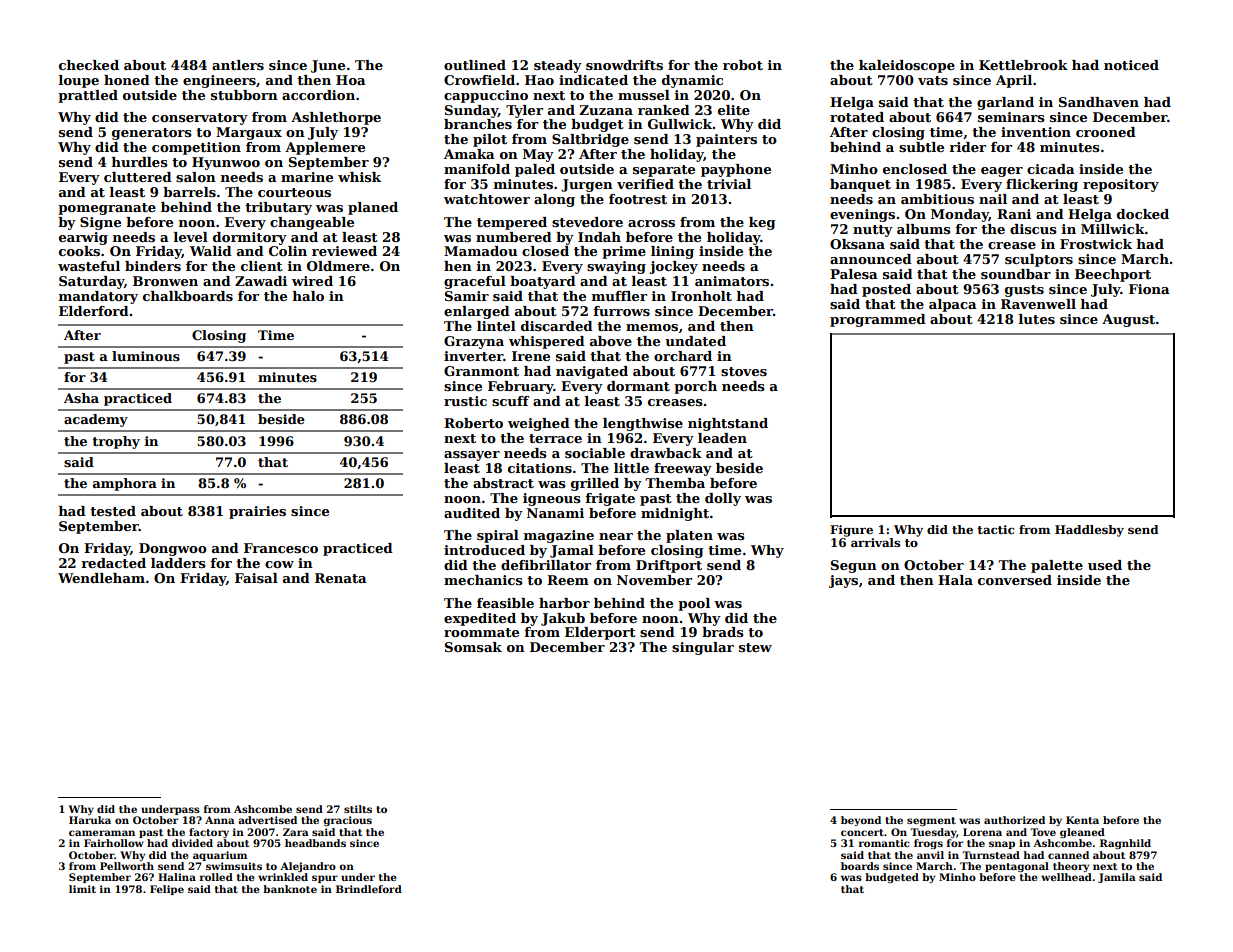  Describe the element at coordinates (1023, 65) in the page. I see `Kettlebrook` at that location.
